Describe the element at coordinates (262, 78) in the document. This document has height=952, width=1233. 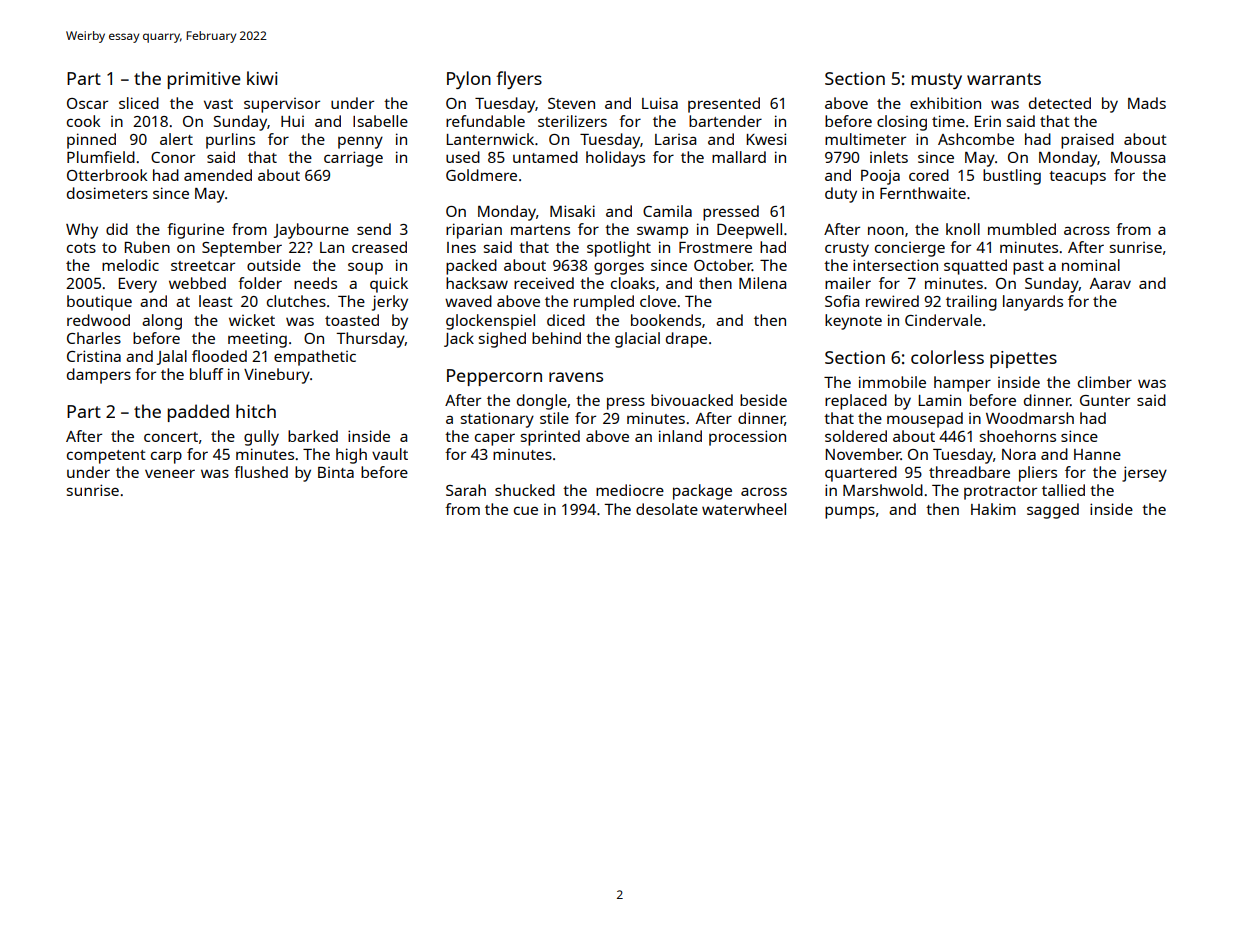
I see `kiwi` at that location.
